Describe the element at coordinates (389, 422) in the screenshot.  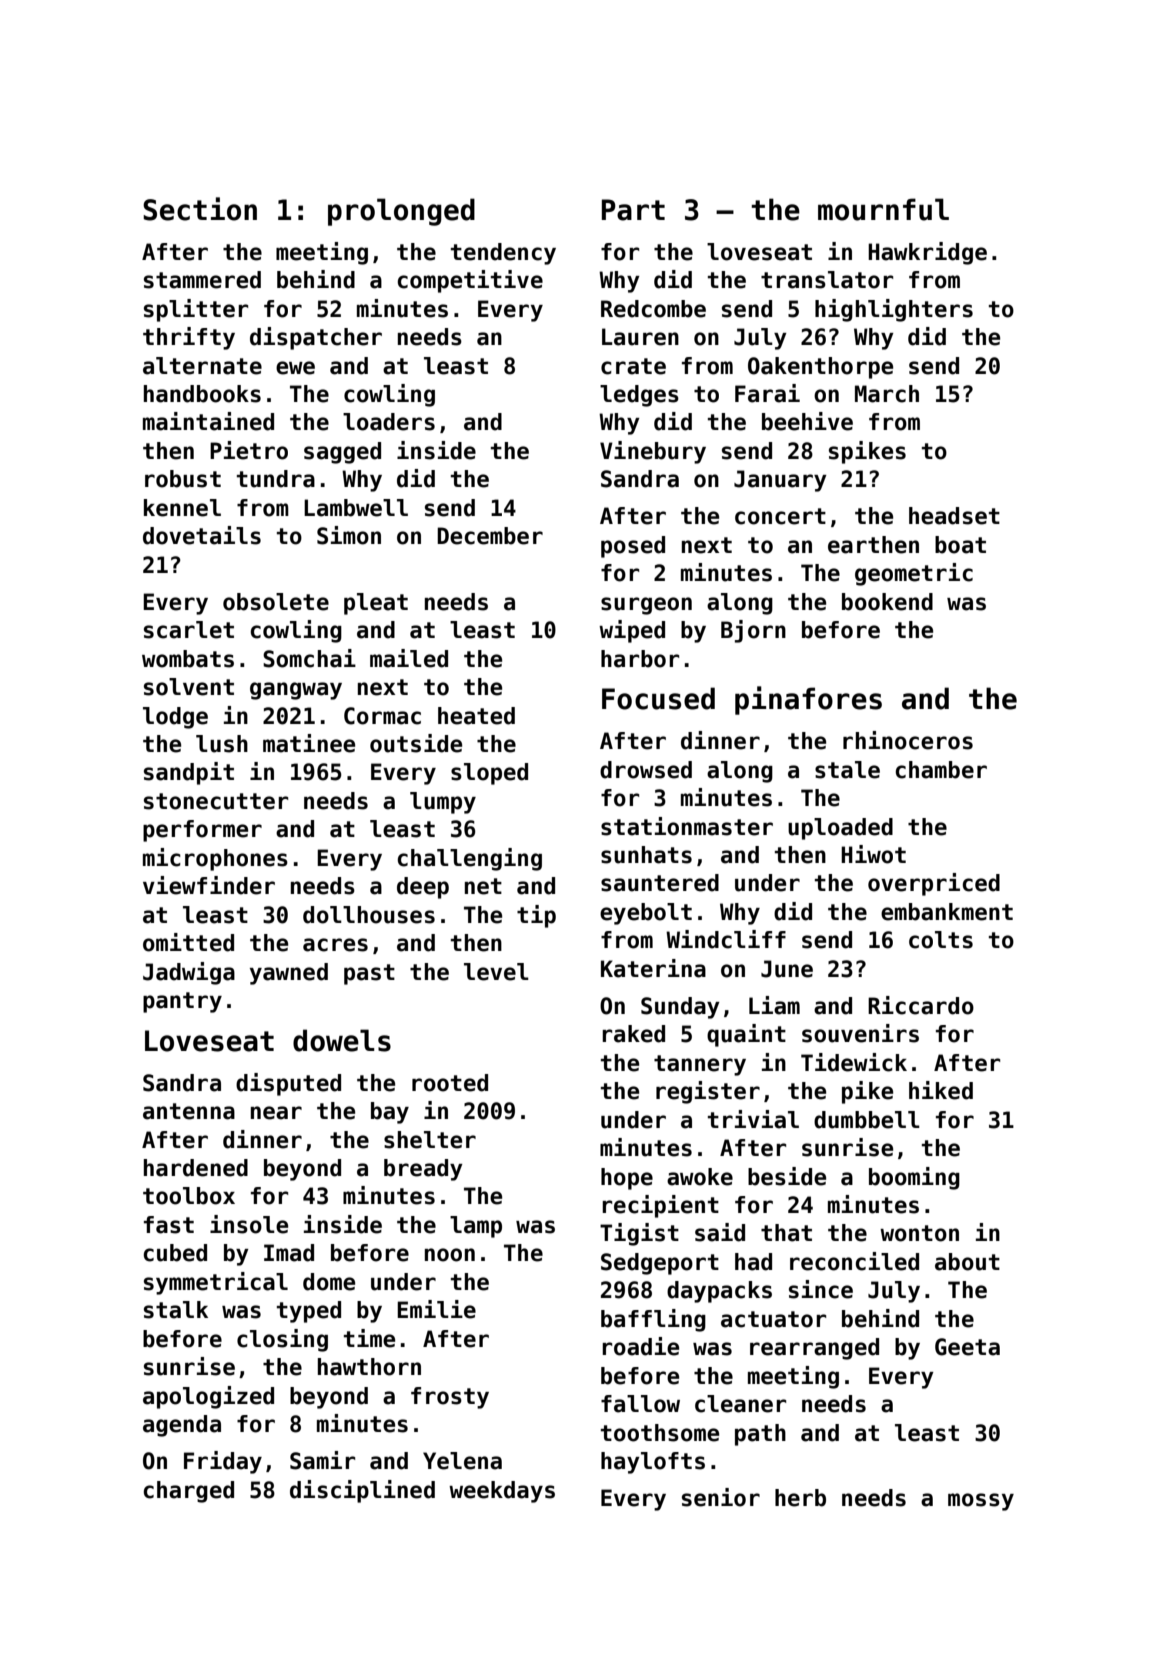
I see `loaders` at that location.
